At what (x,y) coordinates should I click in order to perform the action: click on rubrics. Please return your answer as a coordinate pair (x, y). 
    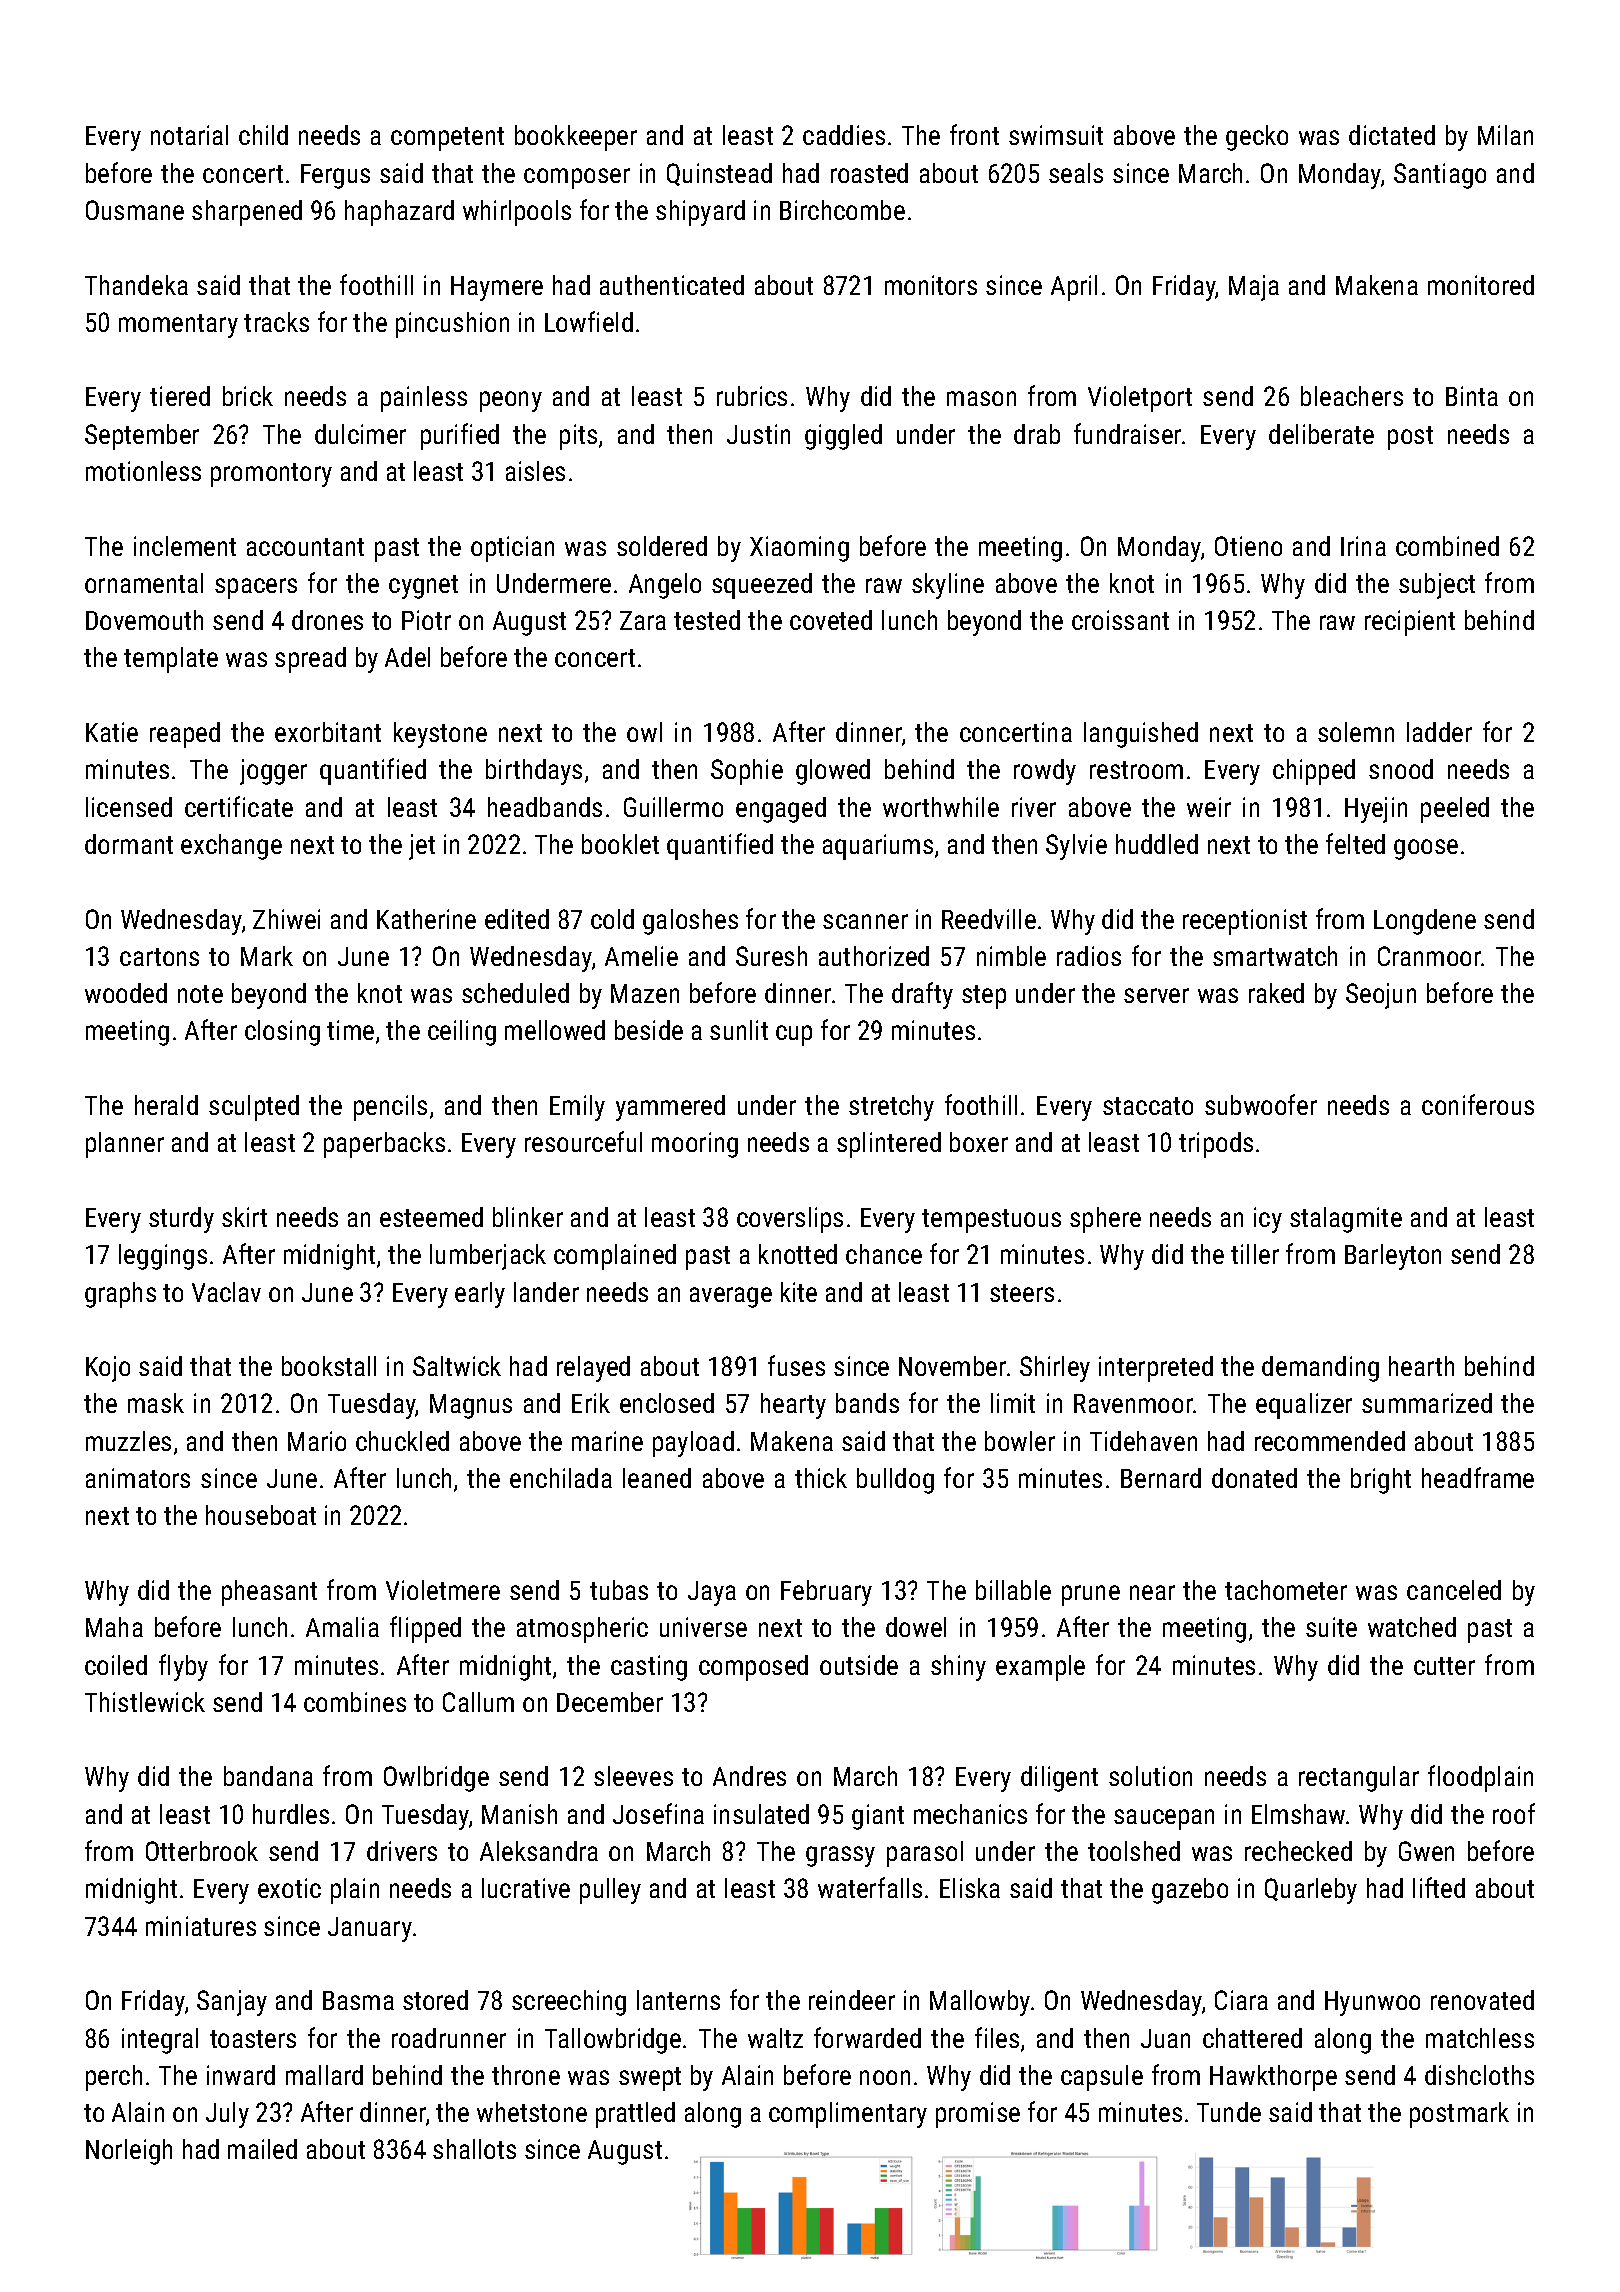
    Looking at the image, I should click on (752, 396).
